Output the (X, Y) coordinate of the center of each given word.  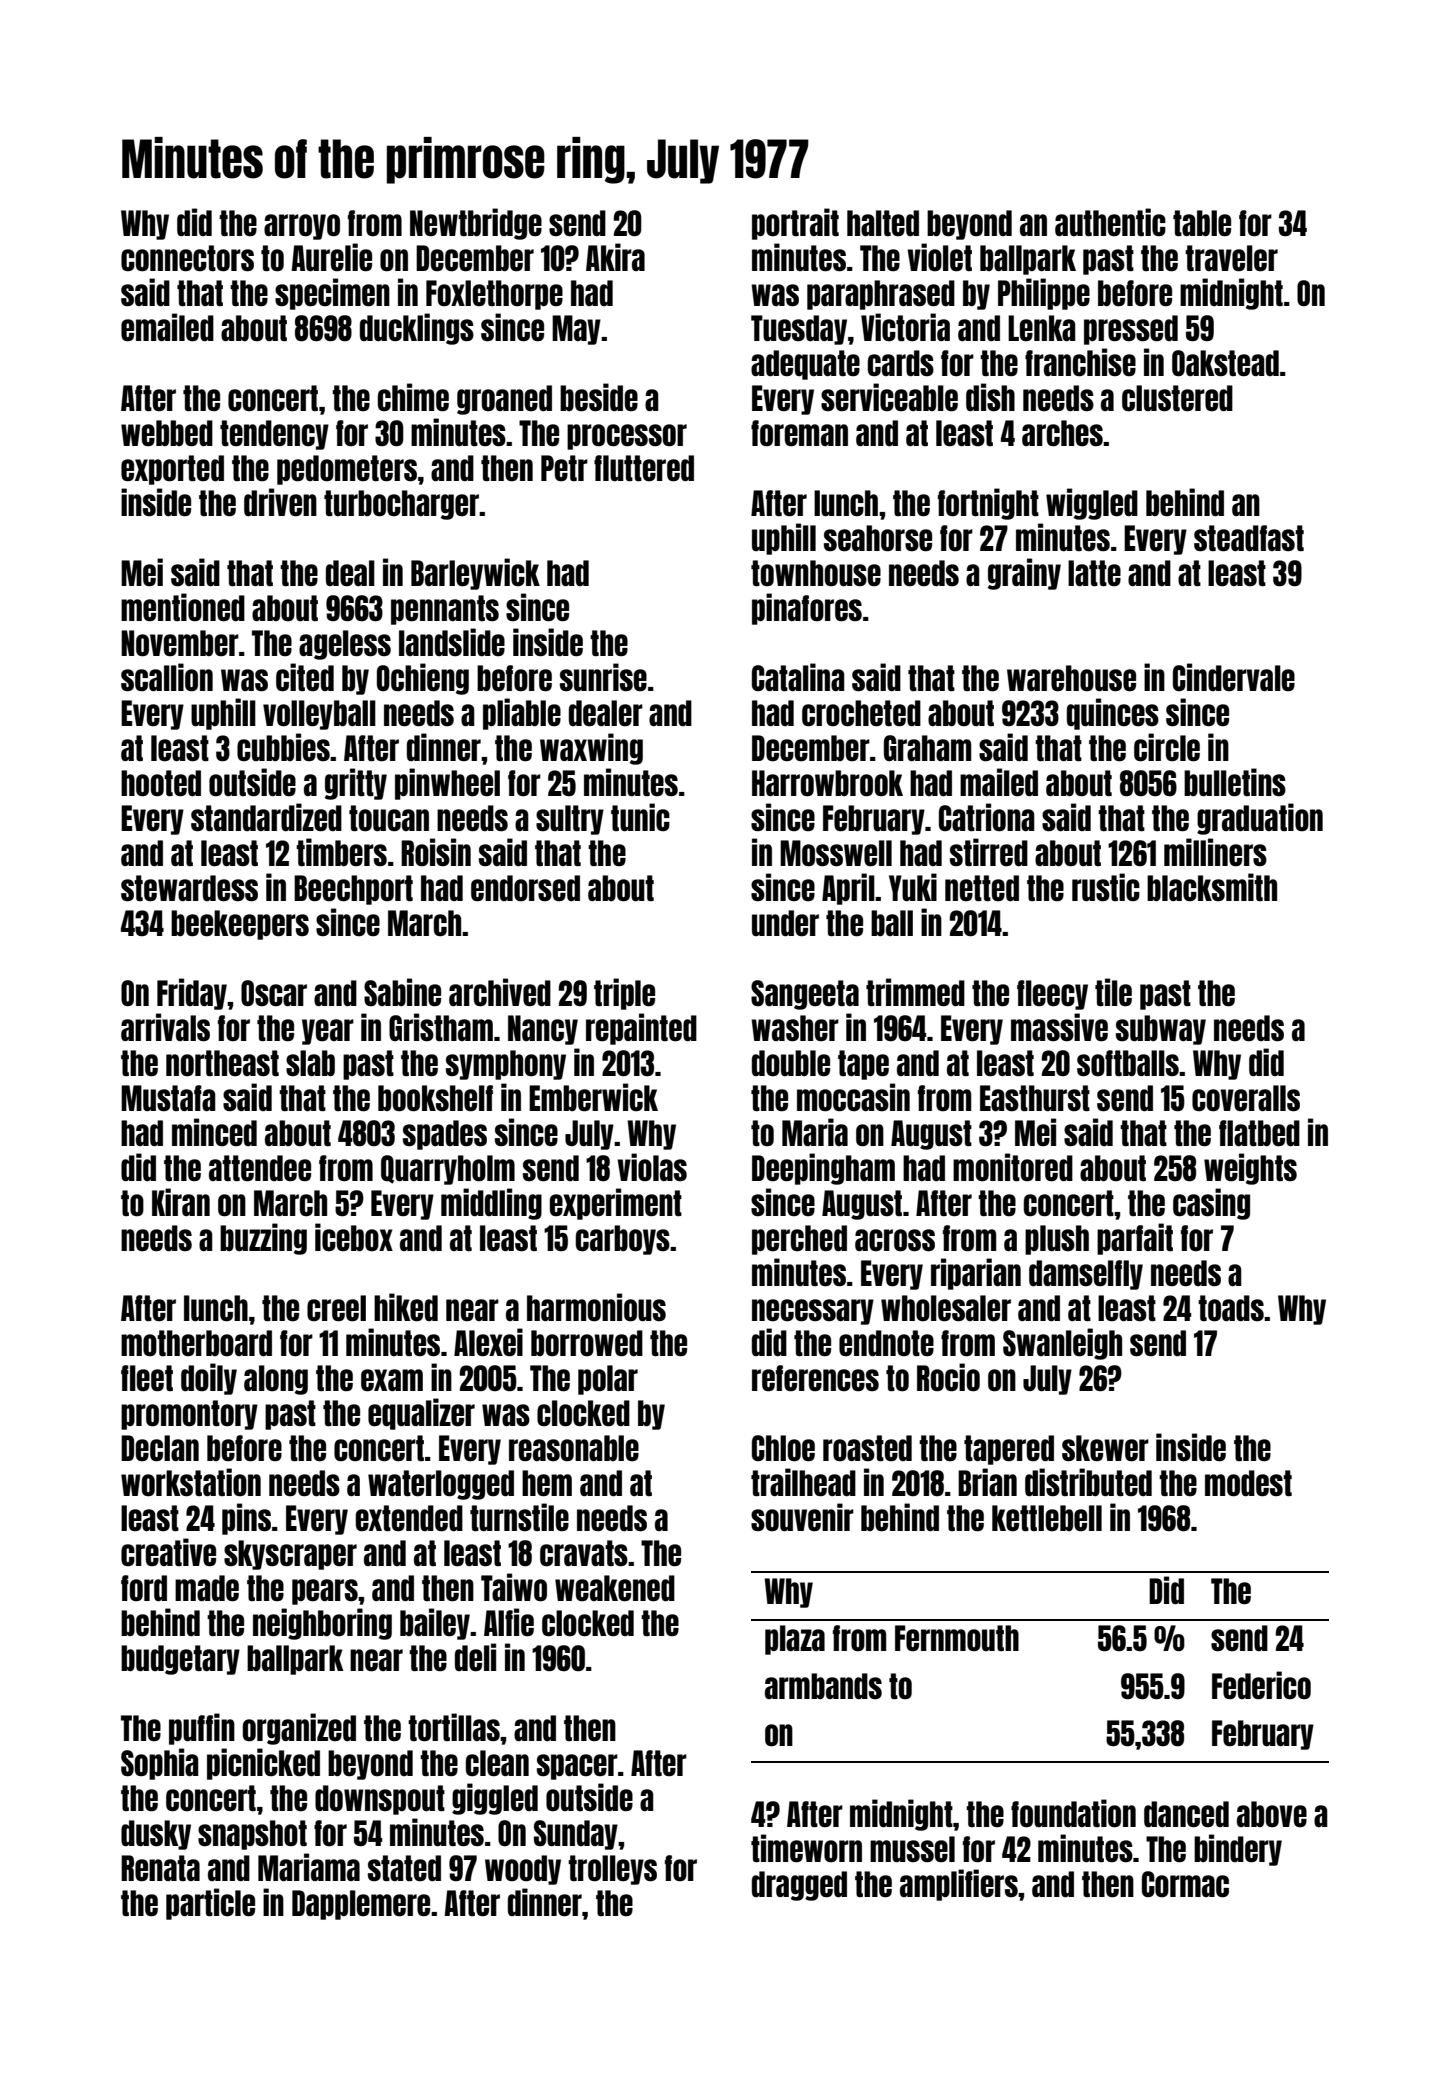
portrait (795, 224)
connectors (187, 258)
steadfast (1249, 538)
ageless (345, 645)
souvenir (802, 1517)
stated (404, 1868)
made (207, 1588)
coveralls (1246, 1098)
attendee (260, 1168)
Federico (1261, 1685)
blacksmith (1212, 887)
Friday (192, 994)
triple (624, 994)
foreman (799, 433)
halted (883, 223)
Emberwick (593, 1097)
